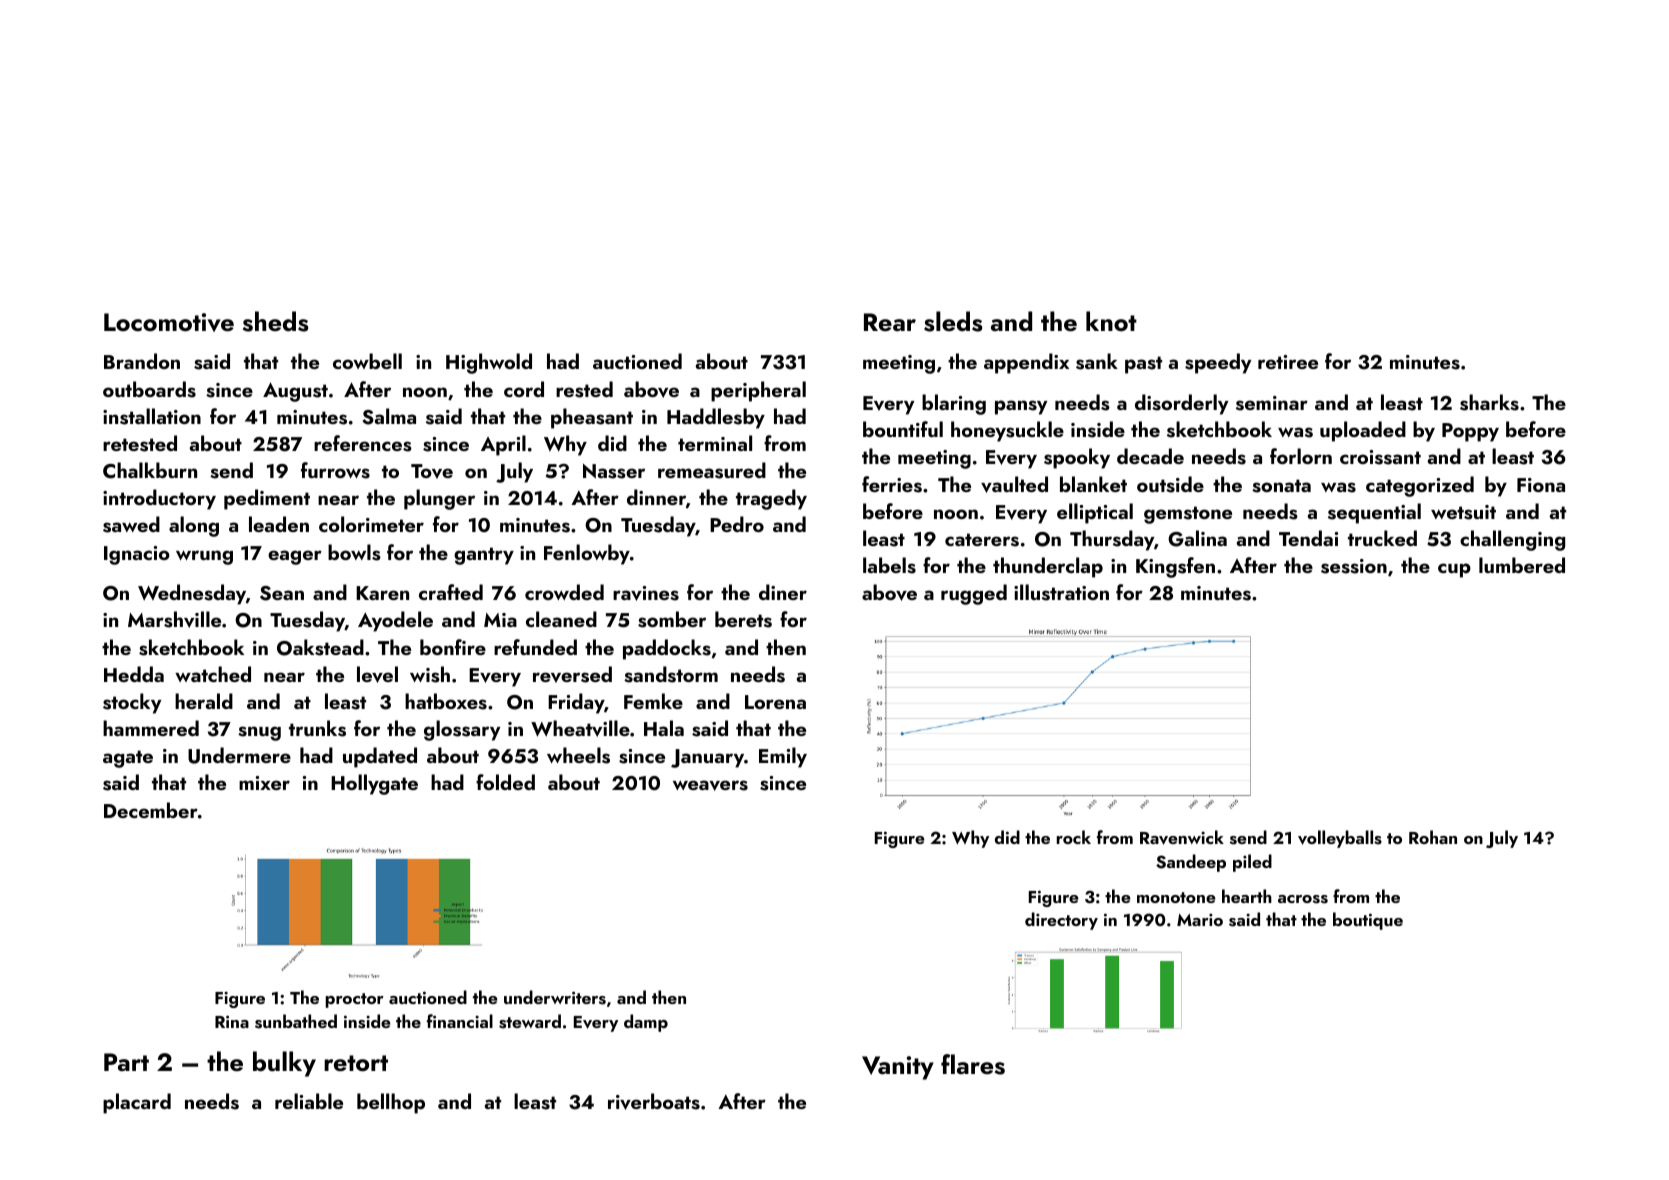  Describe the element at coordinates (169, 322) in the screenshot. I see `Locomotive` at that location.
